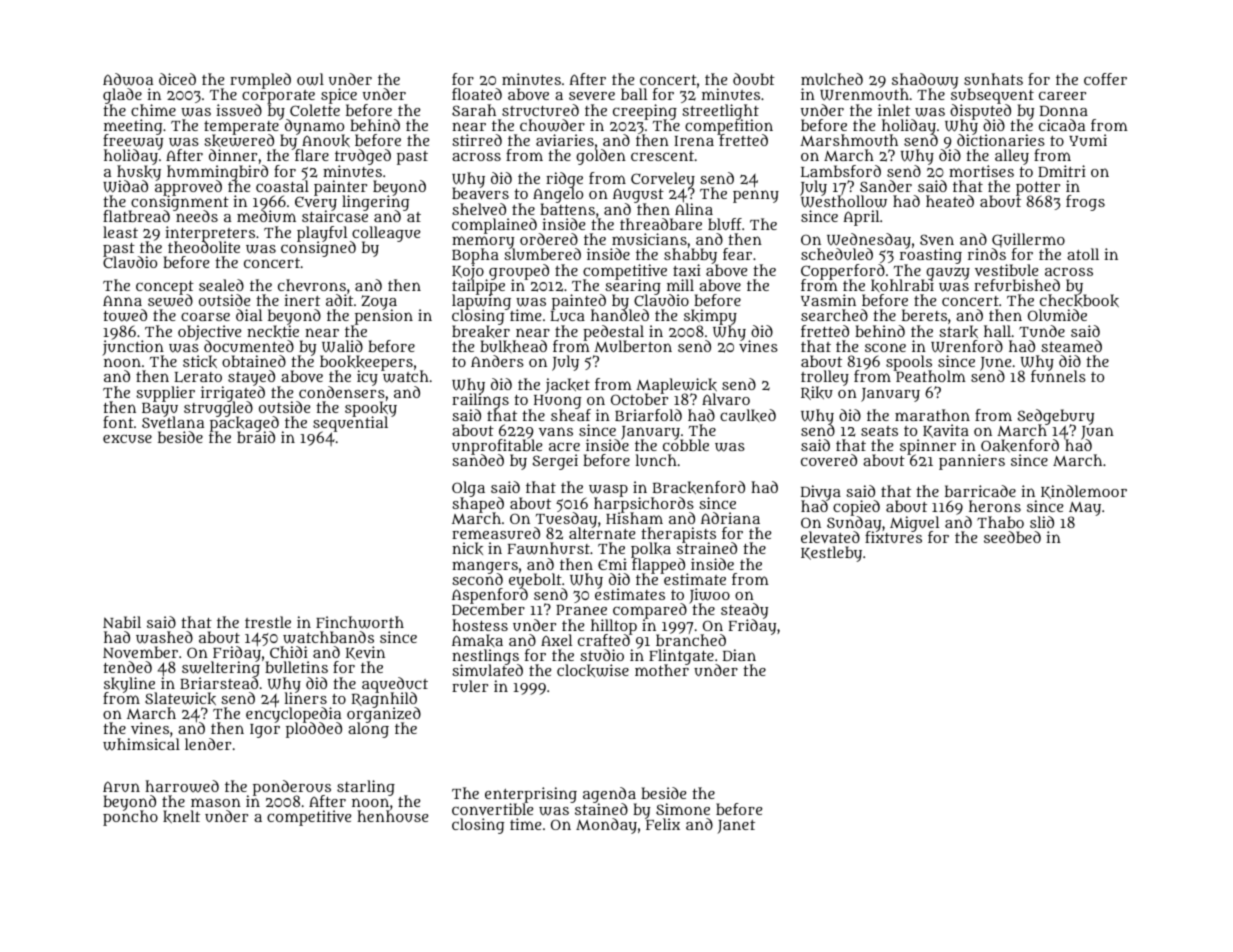 This document has width=1233, height=952. What do you see at coordinates (496, 533) in the document?
I see `remeasured` at bounding box center [496, 533].
